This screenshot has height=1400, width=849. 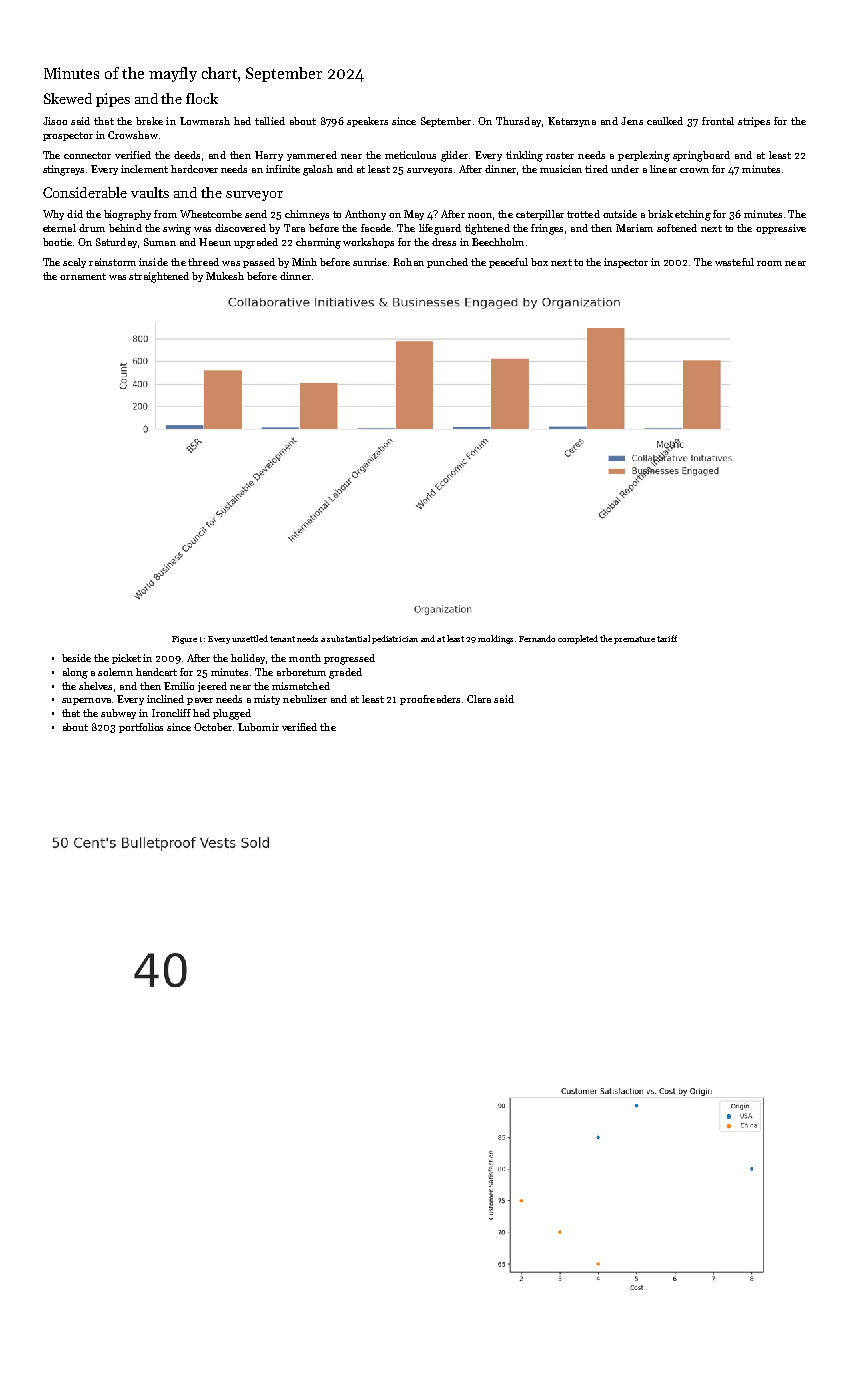 What do you see at coordinates (447, 263) in the screenshot?
I see `punched` at bounding box center [447, 263].
